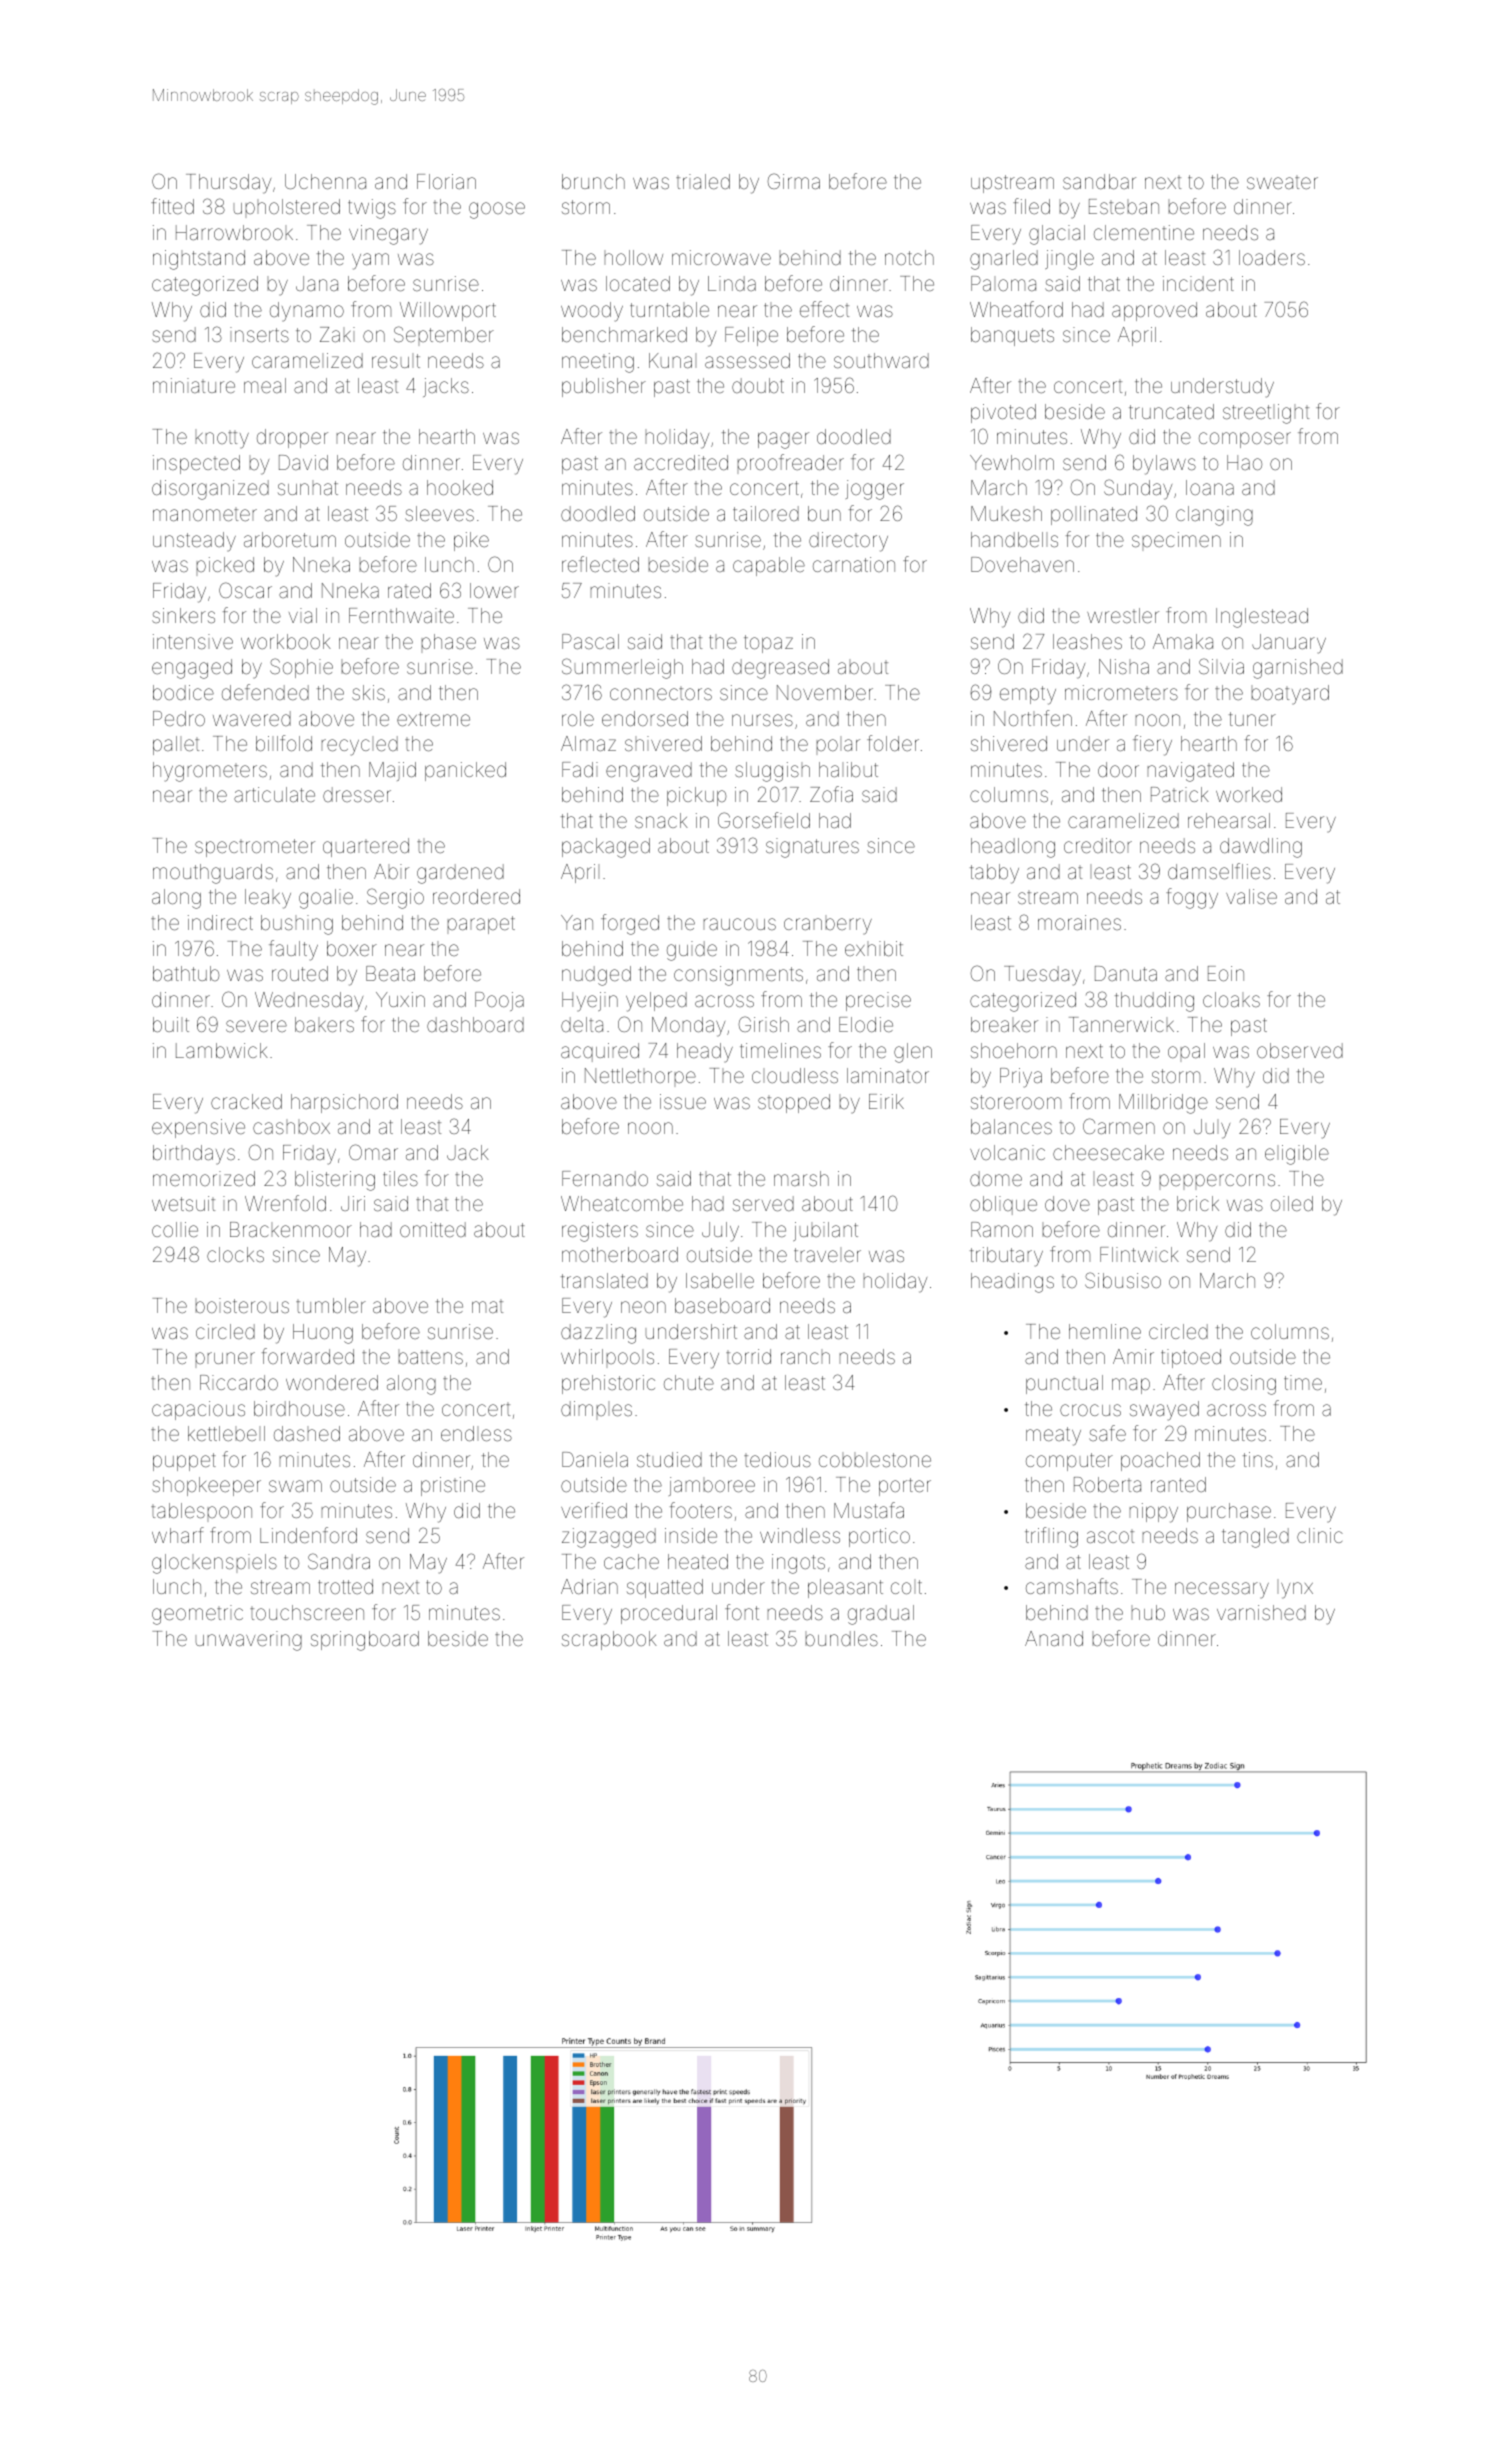  What do you see at coordinates (842, 1638) in the page?
I see `bundles` at bounding box center [842, 1638].
